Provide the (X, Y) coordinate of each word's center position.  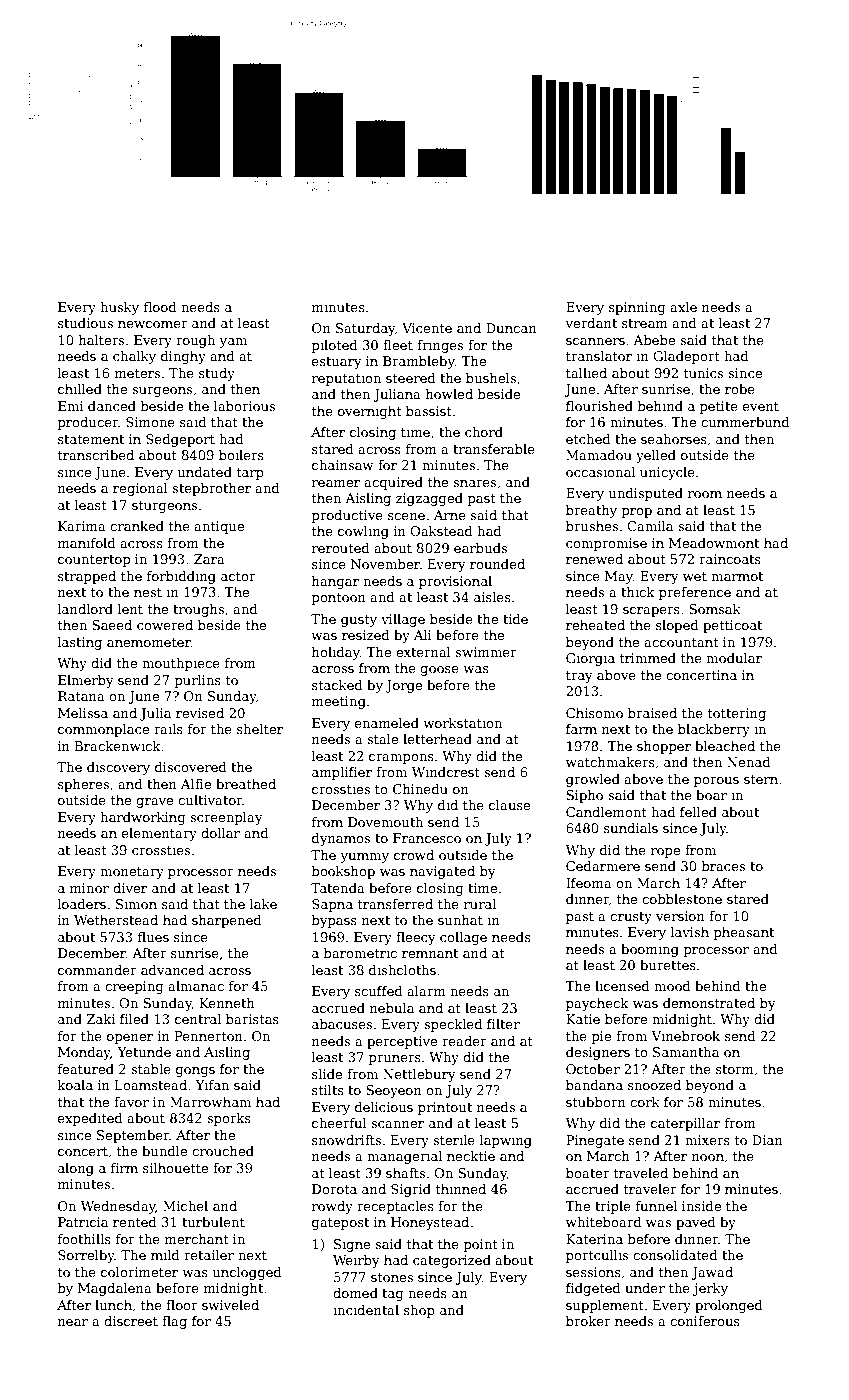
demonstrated (709, 1003)
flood (160, 307)
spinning (637, 308)
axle (683, 307)
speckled (453, 1025)
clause (509, 805)
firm (124, 1168)
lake (263, 904)
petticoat (732, 626)
